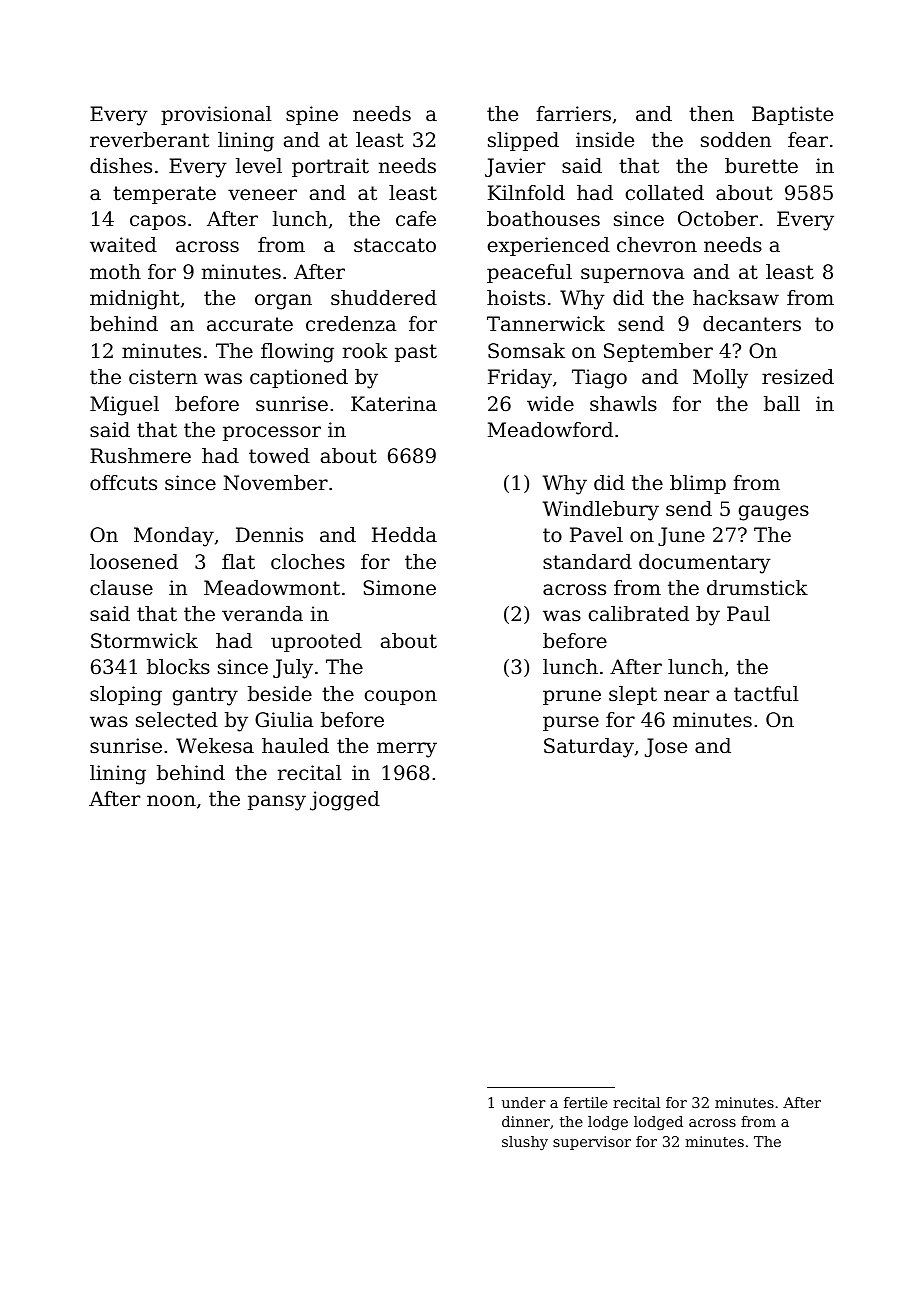 Image resolution: width=924 pixels, height=1311 pixels. Describe the element at coordinates (135, 300) in the screenshot. I see `midnight` at that location.
